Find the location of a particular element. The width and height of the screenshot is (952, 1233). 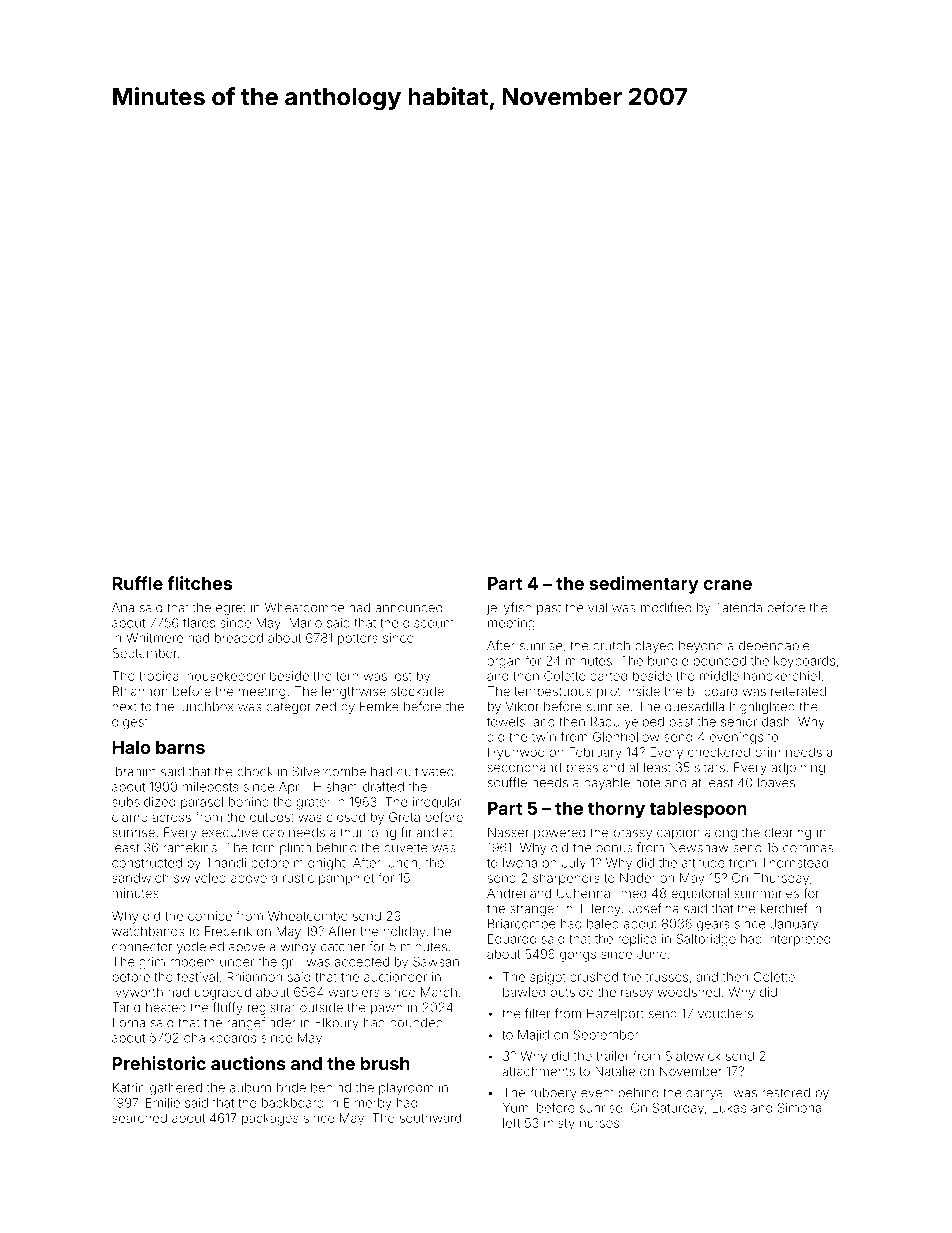

crane is located at coordinates (727, 585).
